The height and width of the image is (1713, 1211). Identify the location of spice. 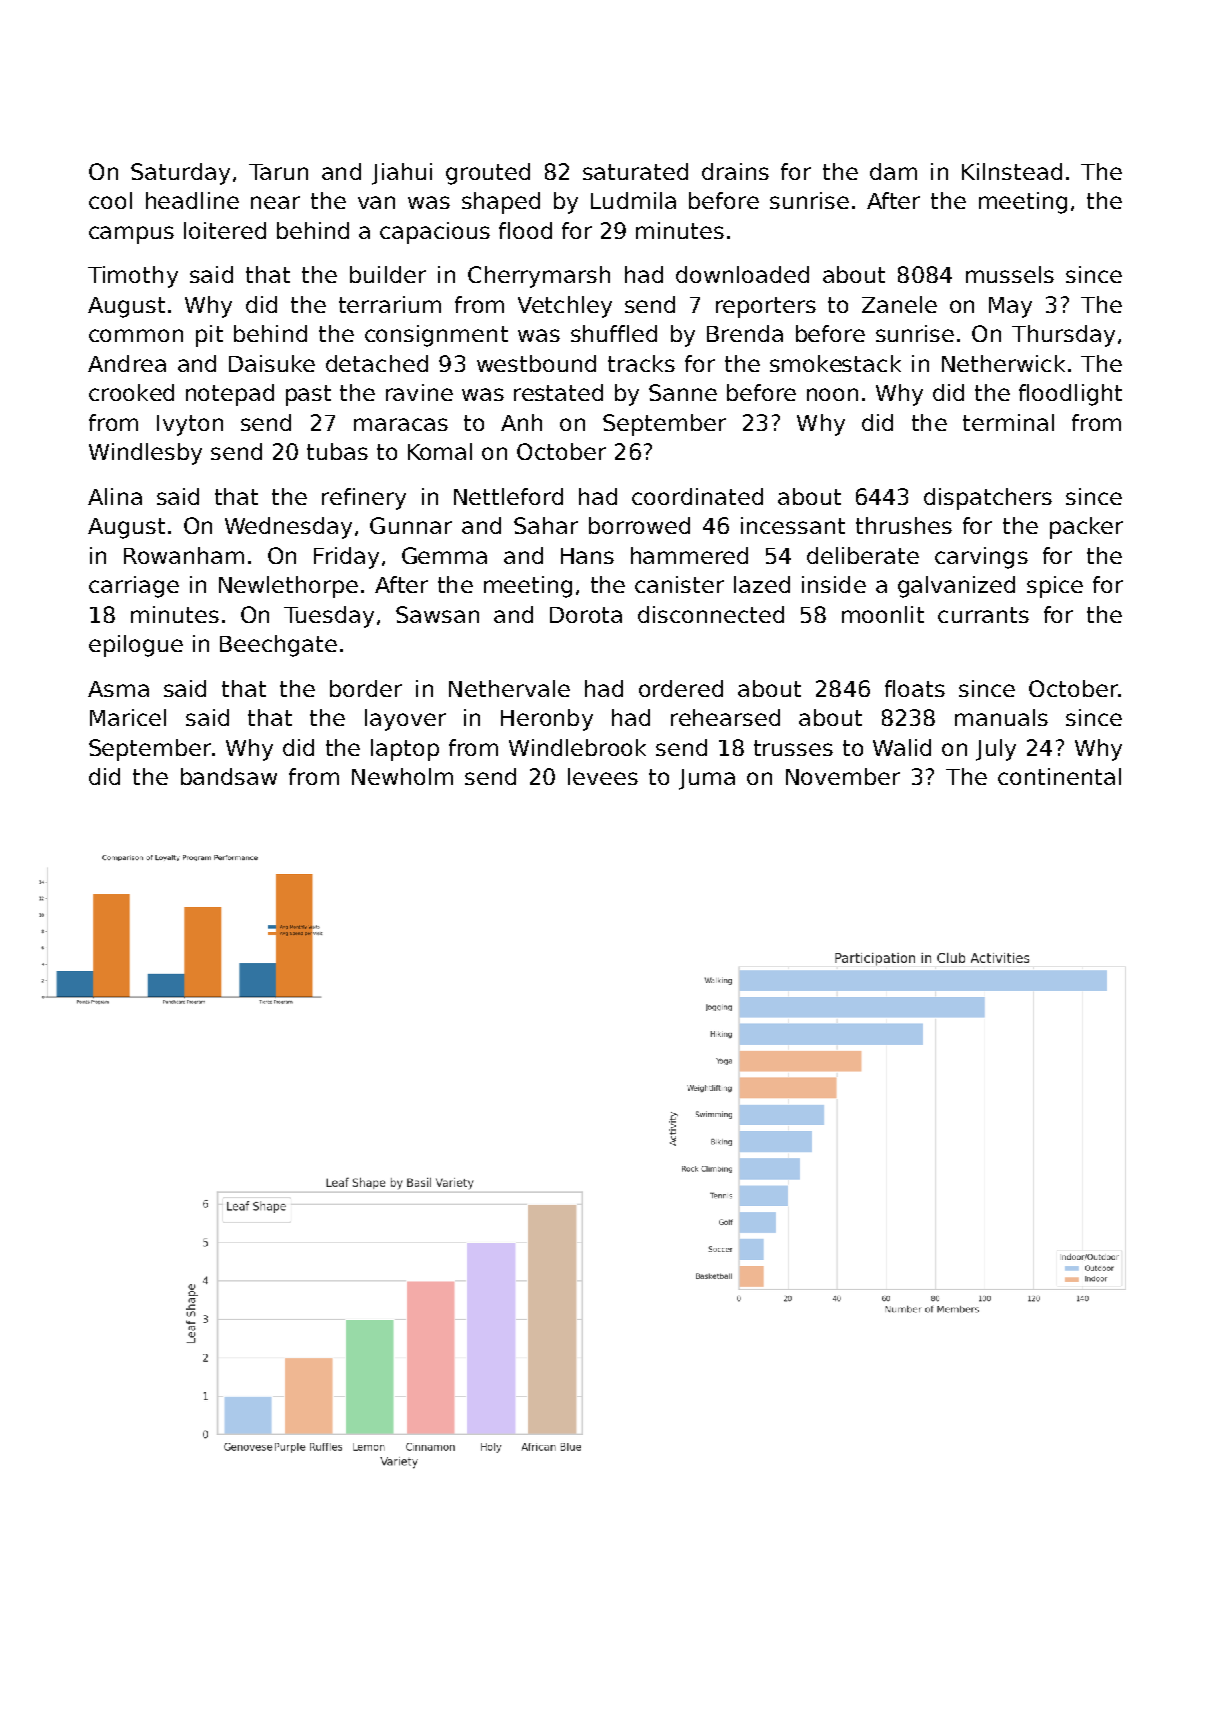
(1055, 587).
